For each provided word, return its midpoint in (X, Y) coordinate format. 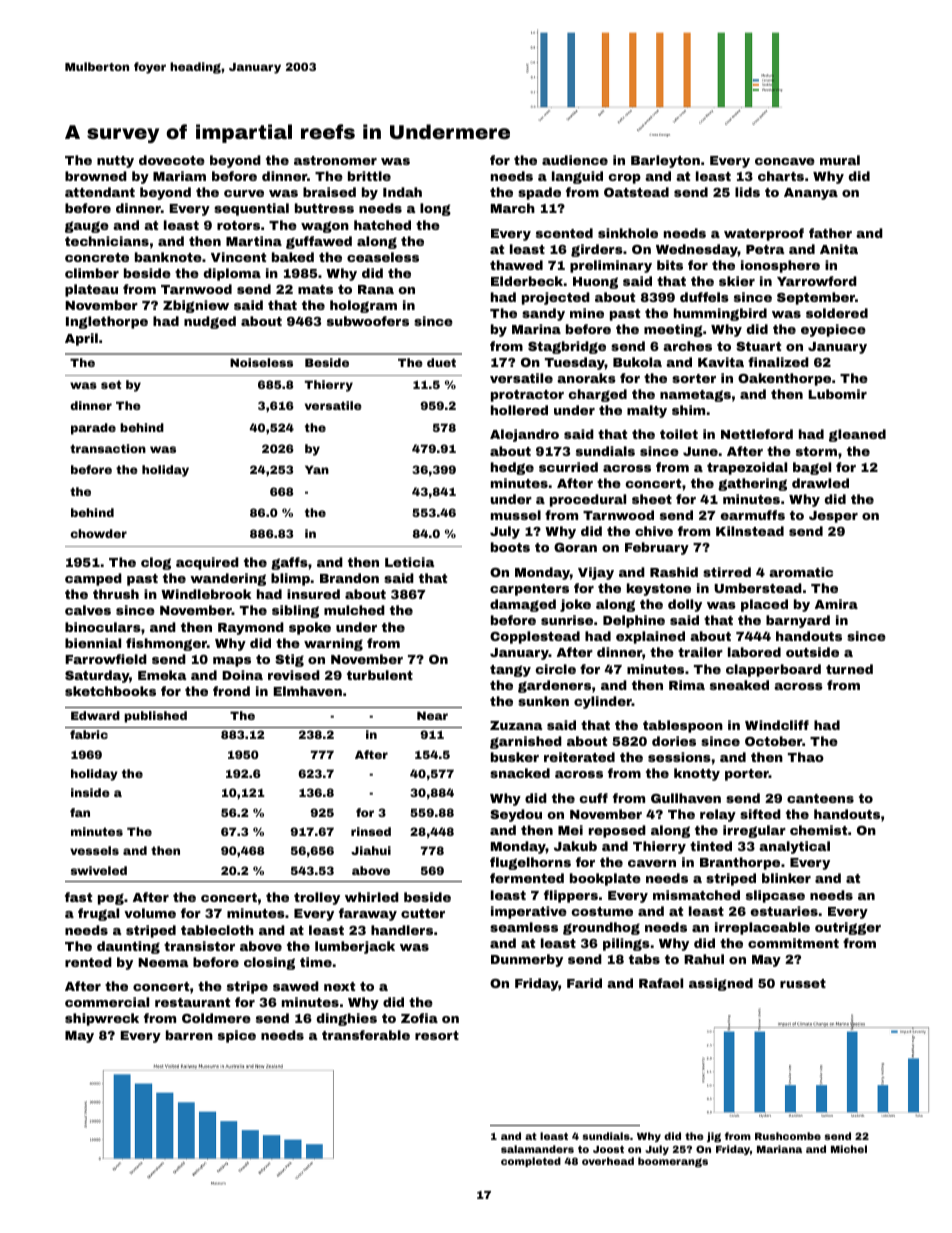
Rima (687, 685)
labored (754, 652)
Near (432, 715)
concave (785, 161)
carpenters (529, 590)
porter (747, 775)
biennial (93, 643)
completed (531, 1162)
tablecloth (217, 930)
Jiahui (371, 850)
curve (244, 193)
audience (575, 160)
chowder (98, 533)
